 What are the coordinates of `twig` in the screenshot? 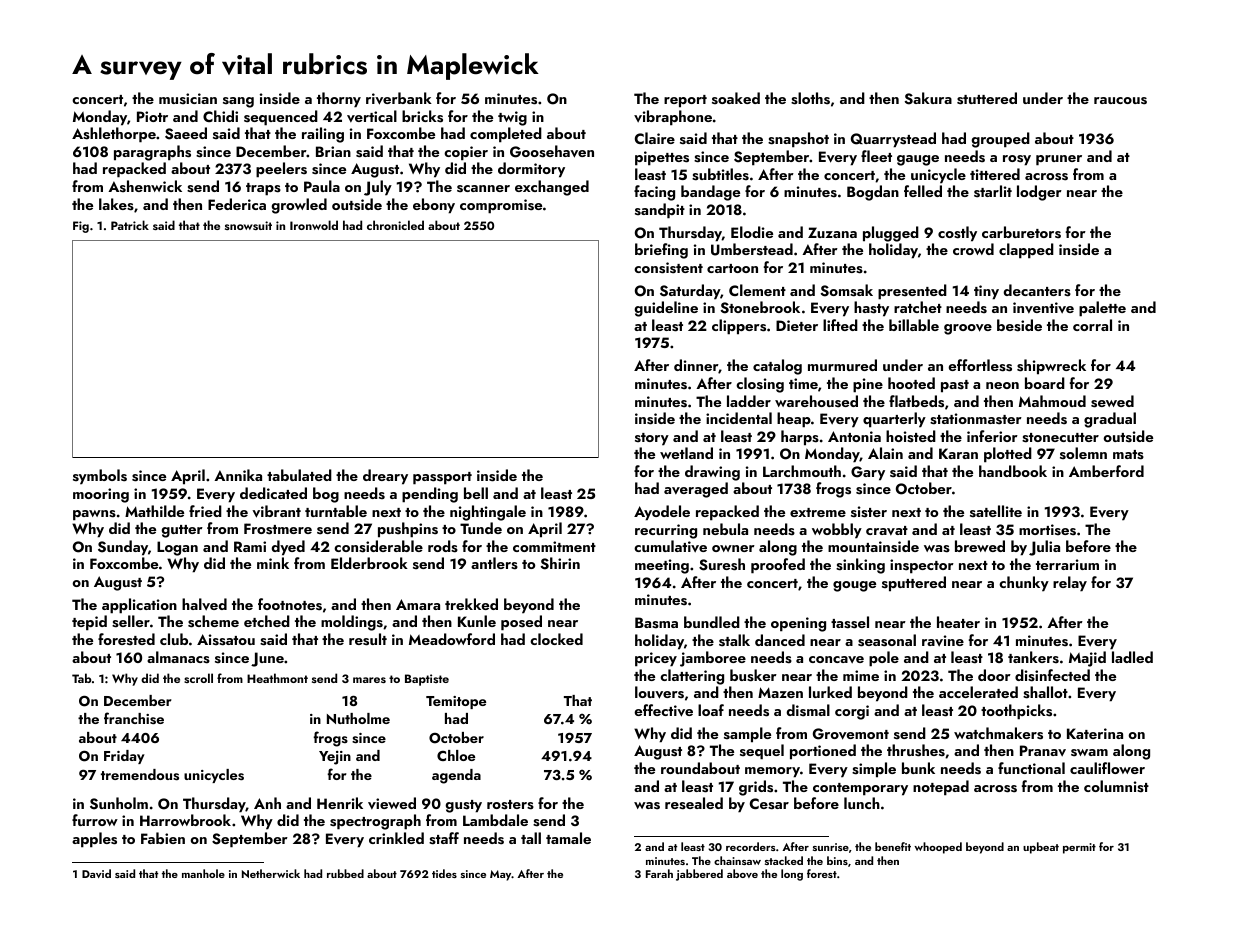 It's located at (512, 118).
